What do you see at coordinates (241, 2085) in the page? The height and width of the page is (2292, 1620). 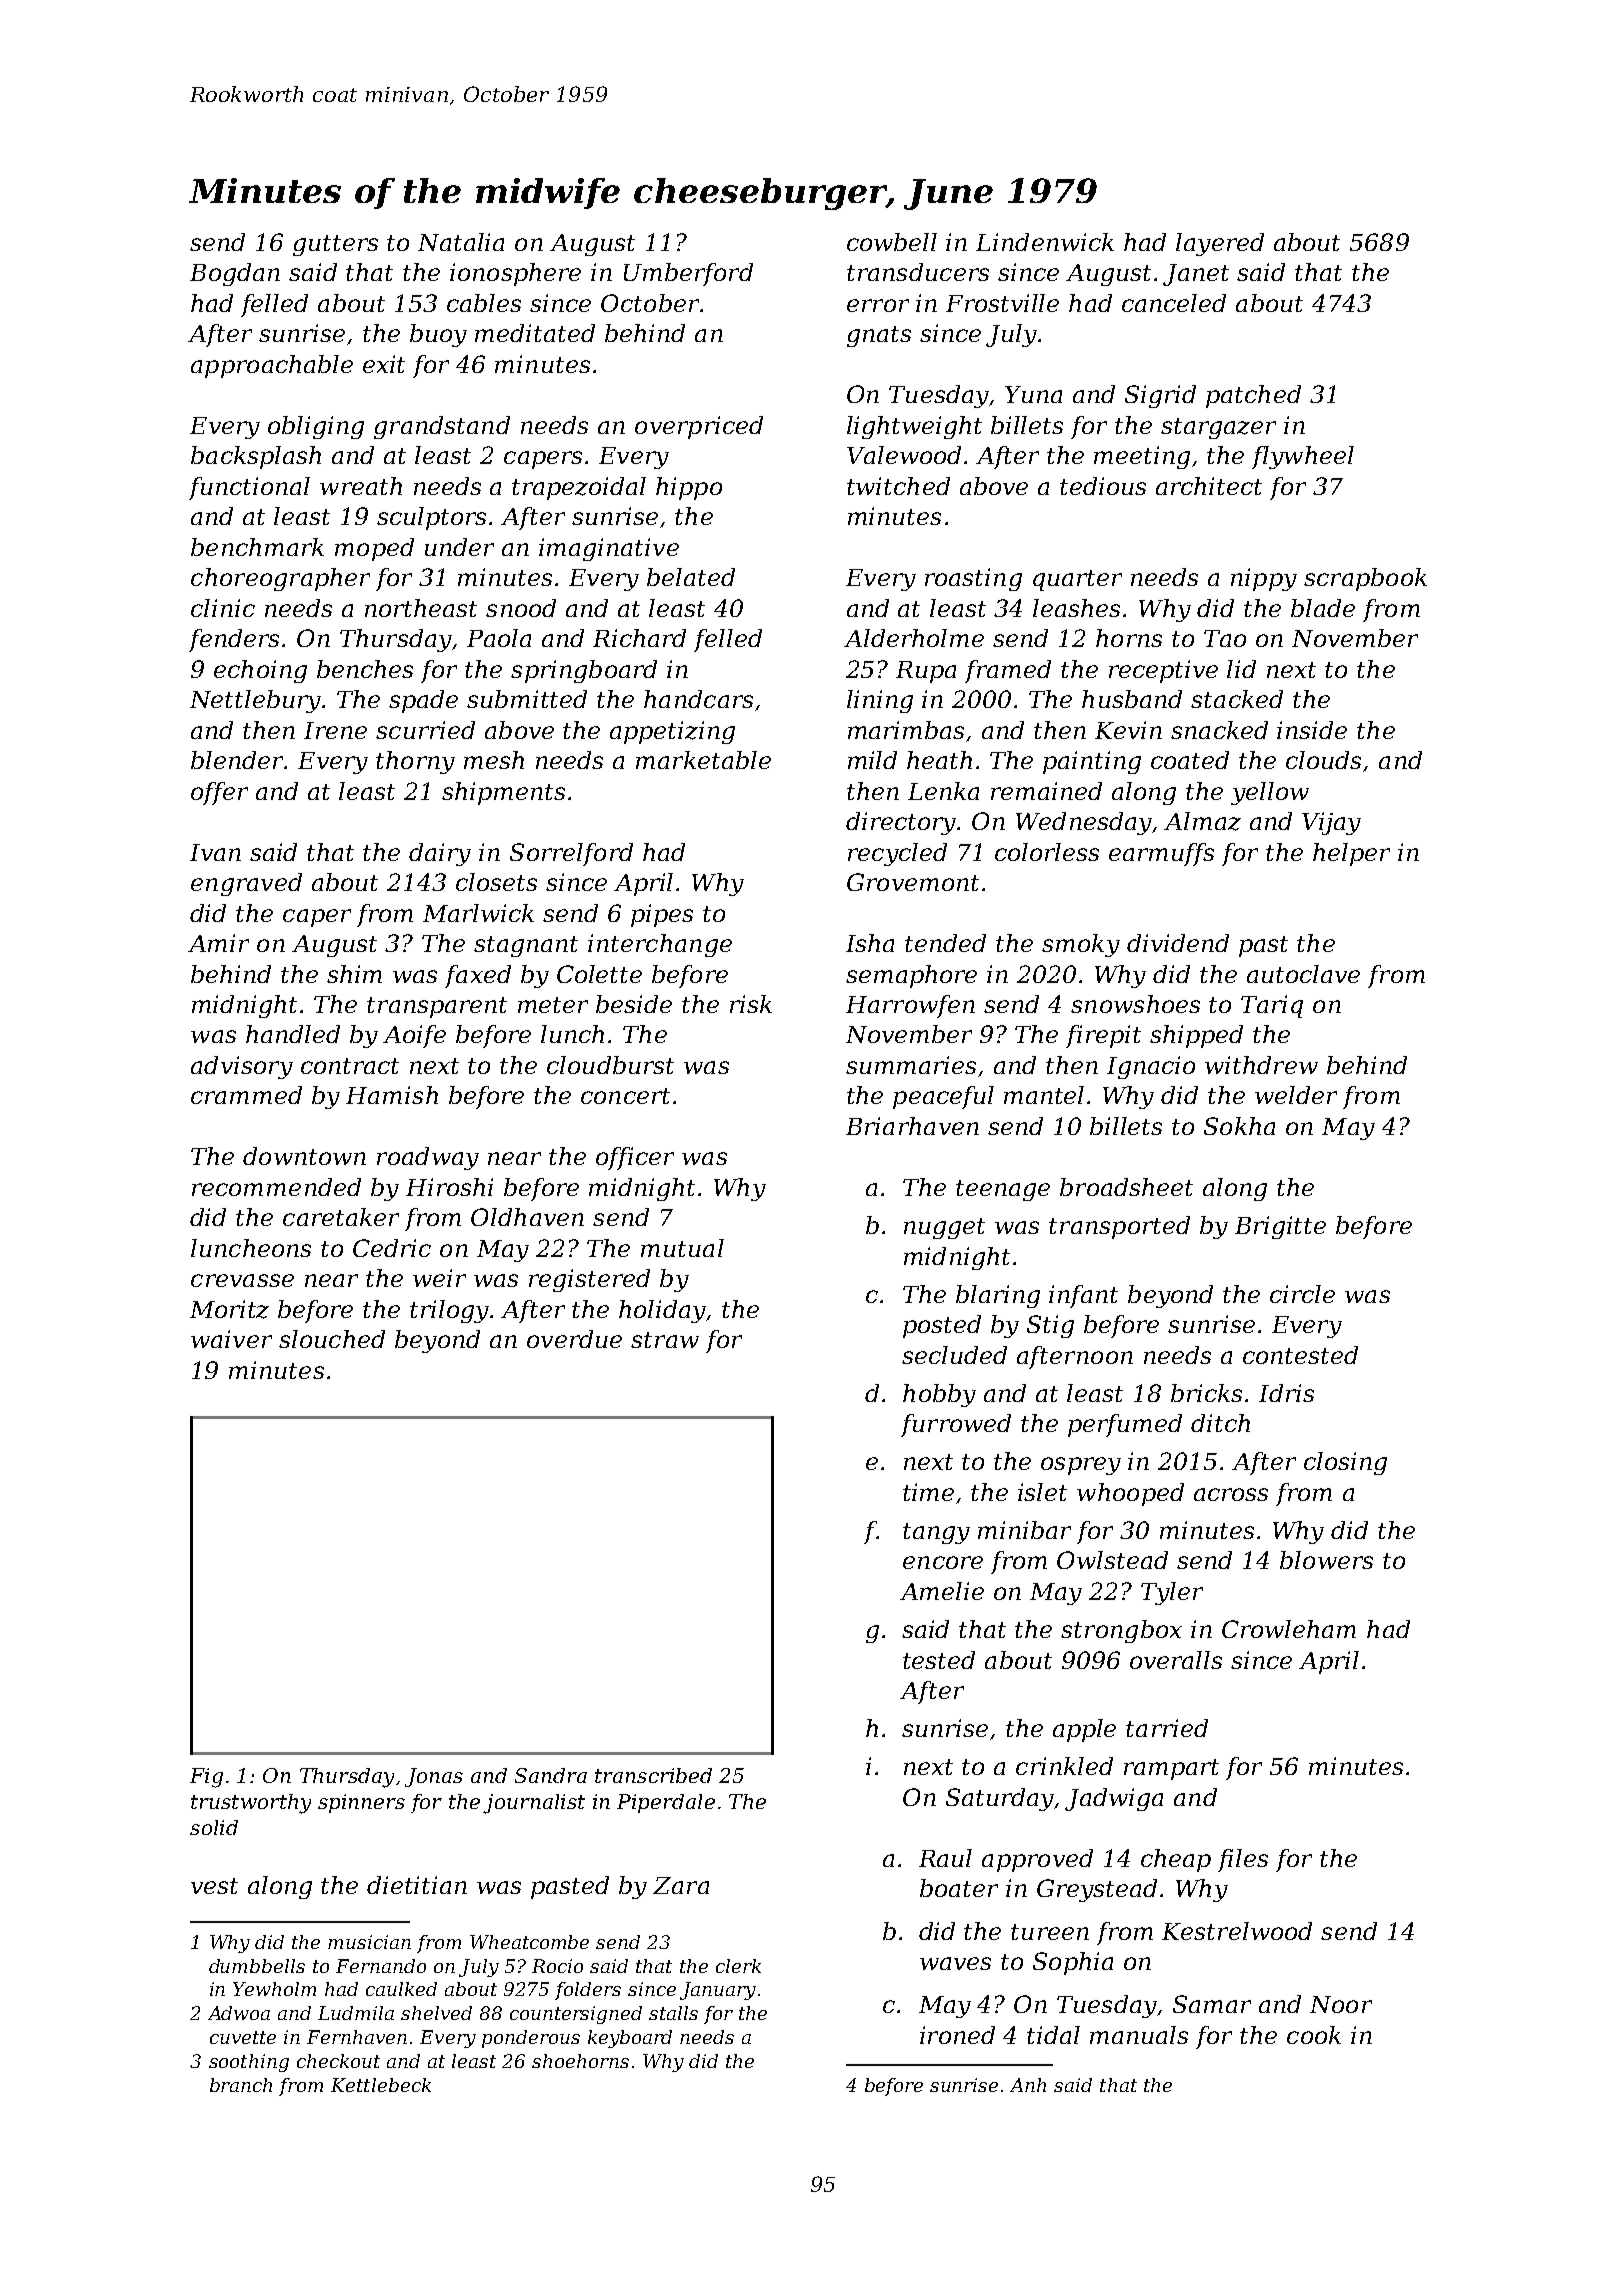 I see `branch` at bounding box center [241, 2085].
